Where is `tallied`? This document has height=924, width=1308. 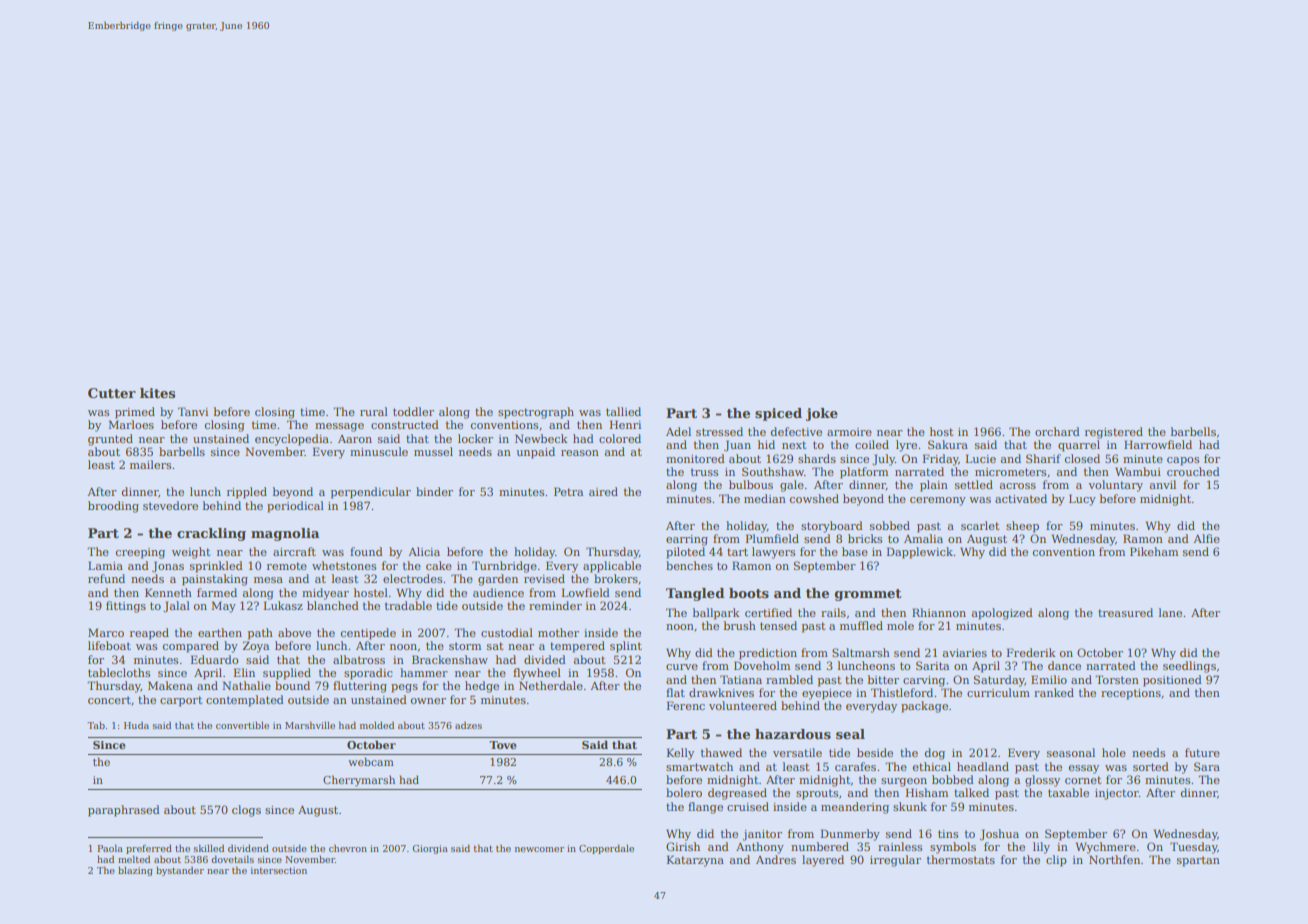 tallied is located at coordinates (623, 411).
